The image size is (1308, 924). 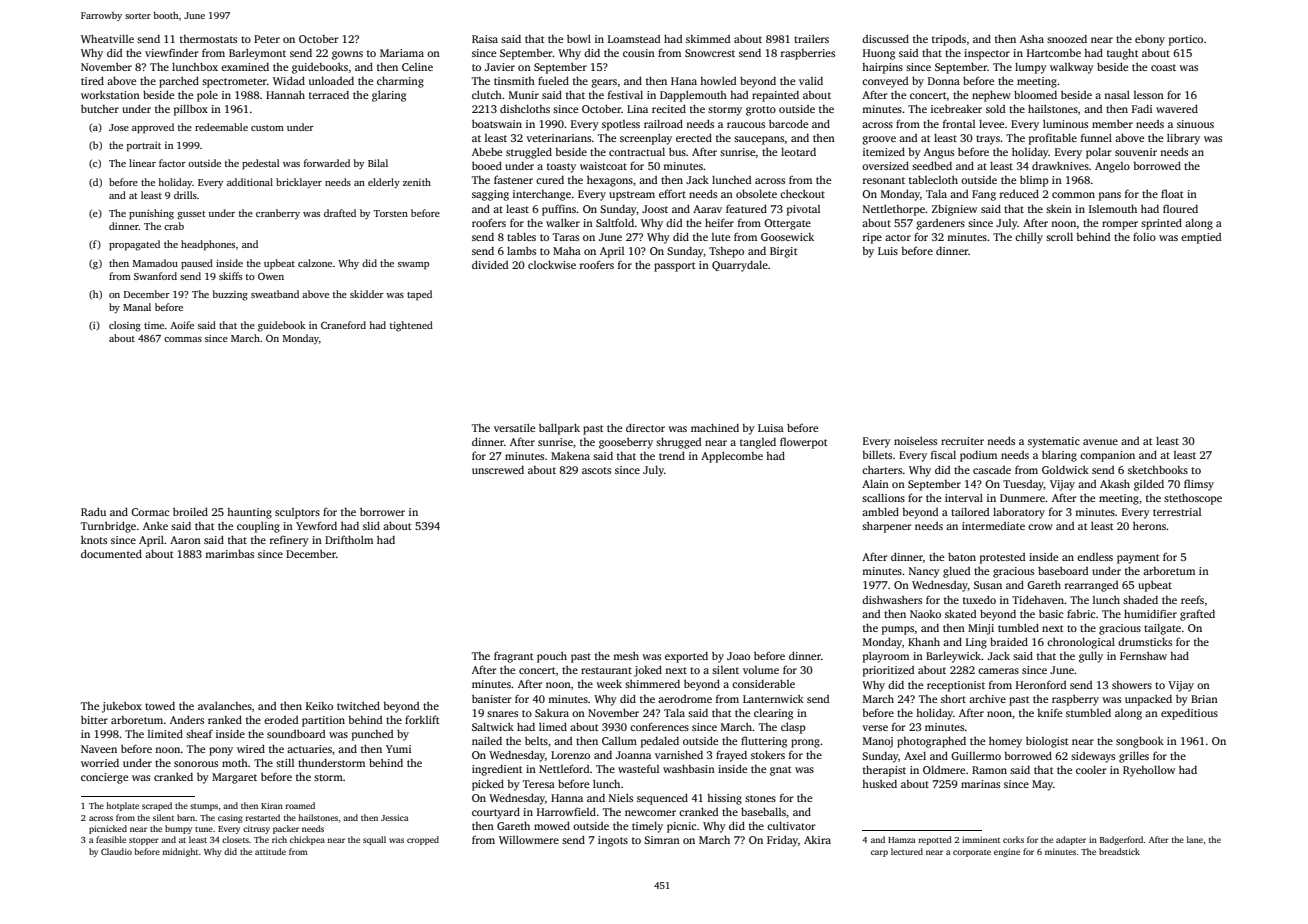 I want to click on butcher, so click(x=100, y=109).
